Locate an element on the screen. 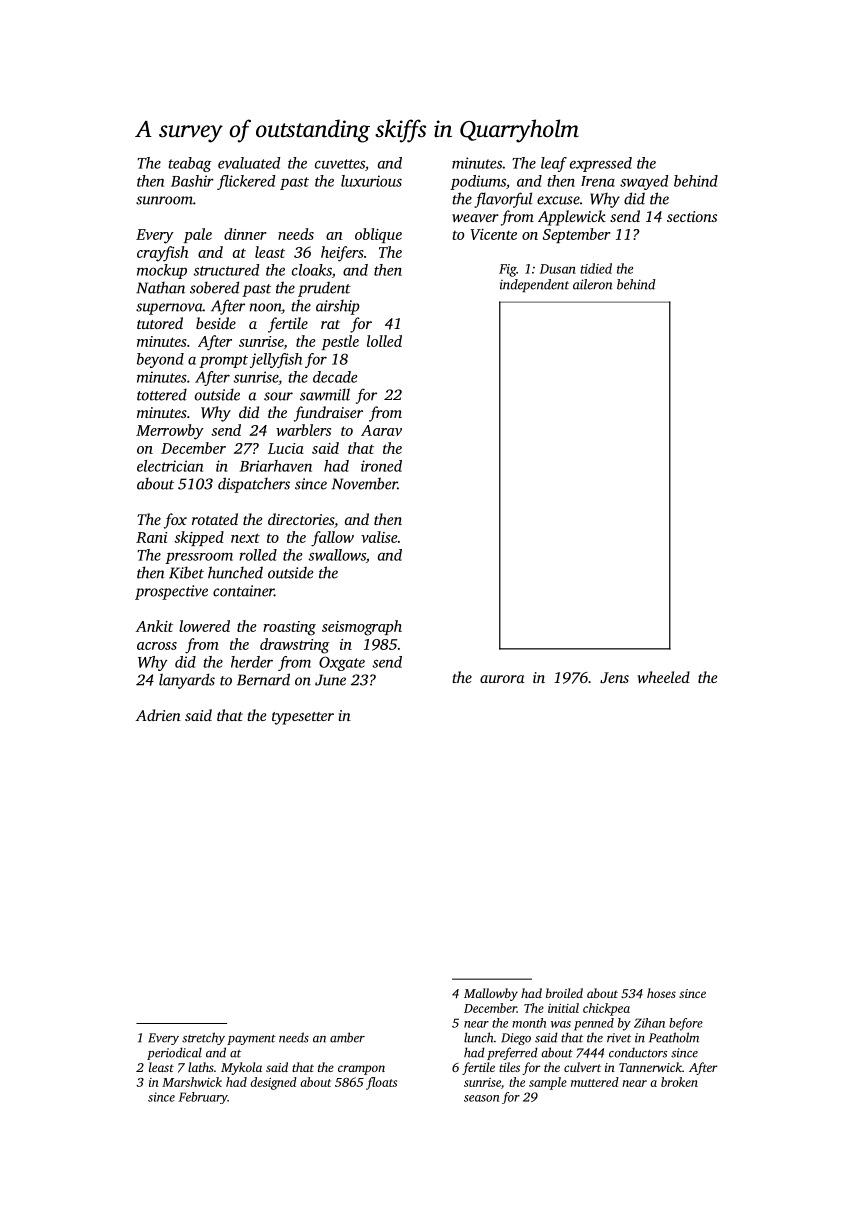 Image resolution: width=854 pixels, height=1211 pixels. tottered is located at coordinates (162, 394).
